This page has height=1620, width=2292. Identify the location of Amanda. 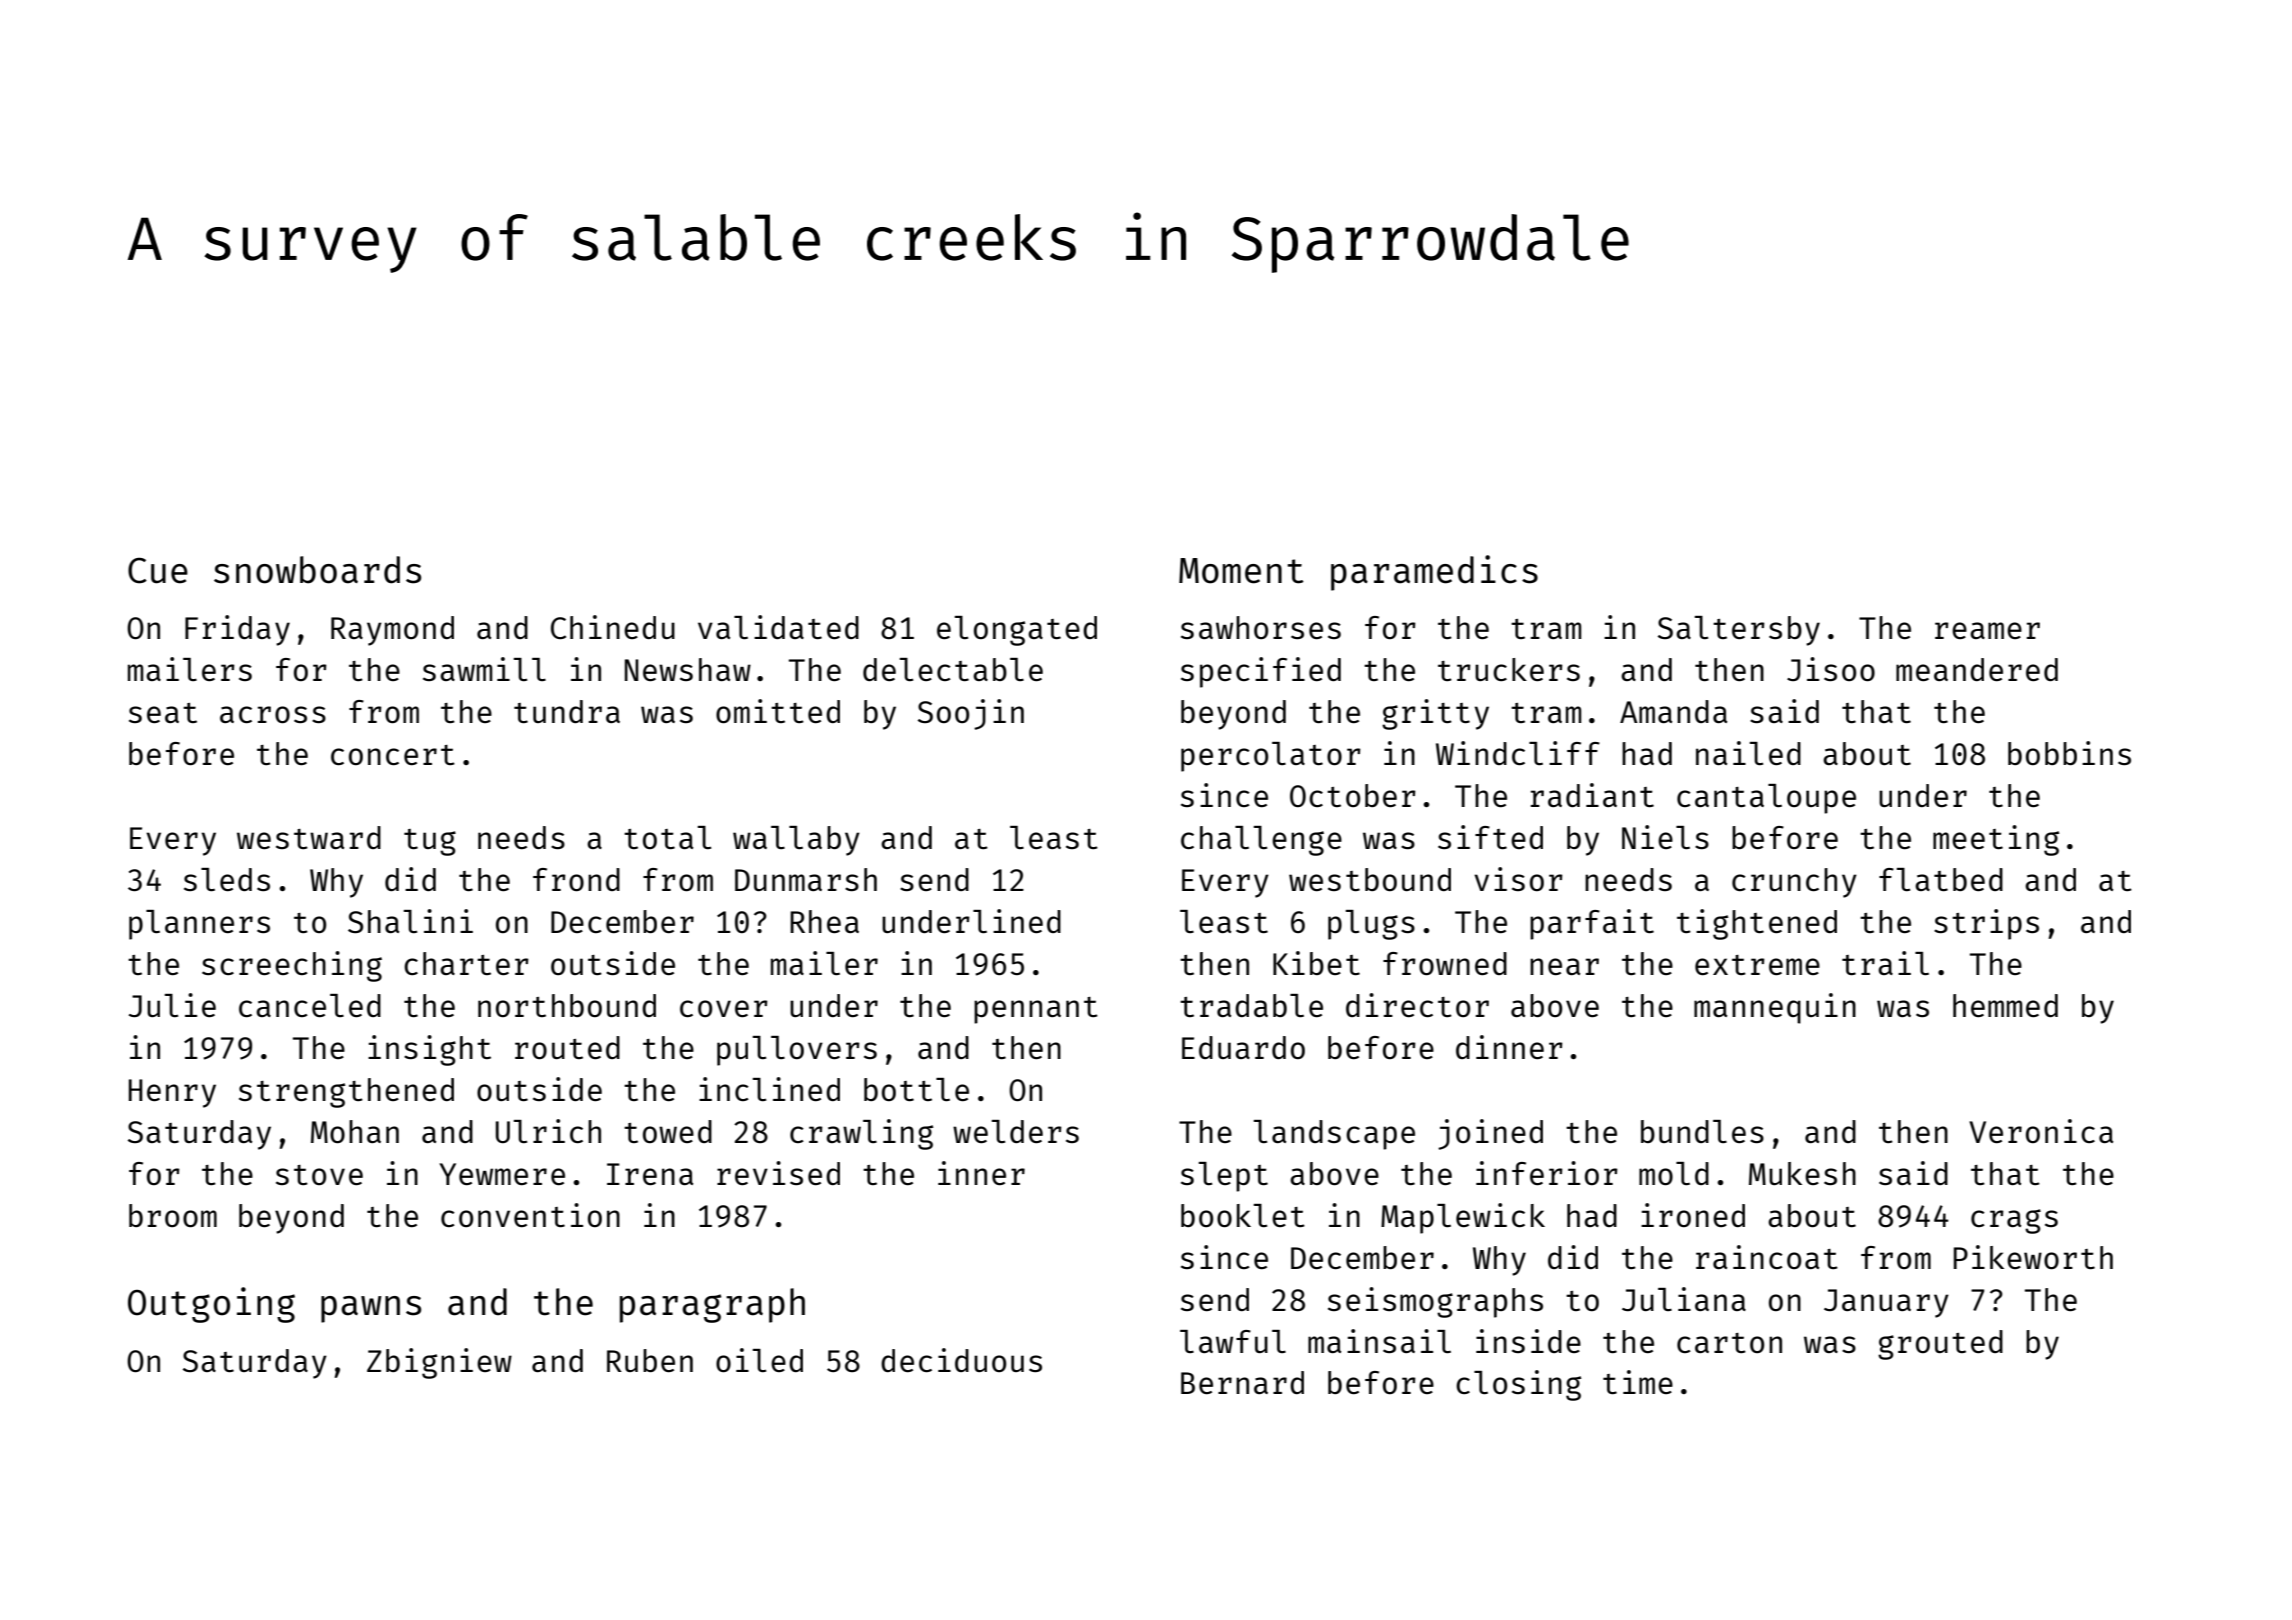
(1673, 711).
